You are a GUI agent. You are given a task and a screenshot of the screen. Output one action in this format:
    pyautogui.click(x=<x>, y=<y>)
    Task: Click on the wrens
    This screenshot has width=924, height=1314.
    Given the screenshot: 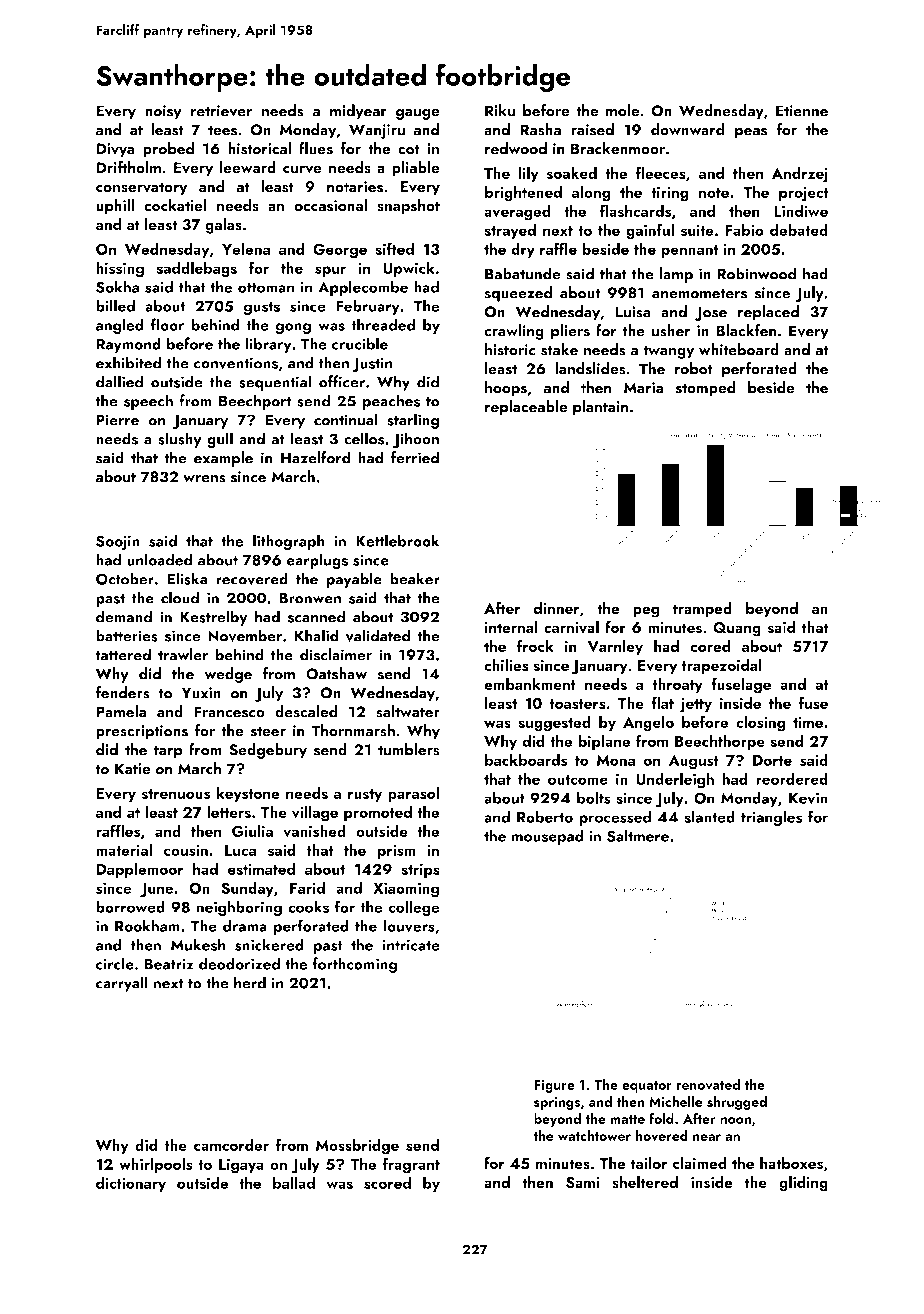 What is the action you would take?
    pyautogui.click(x=204, y=479)
